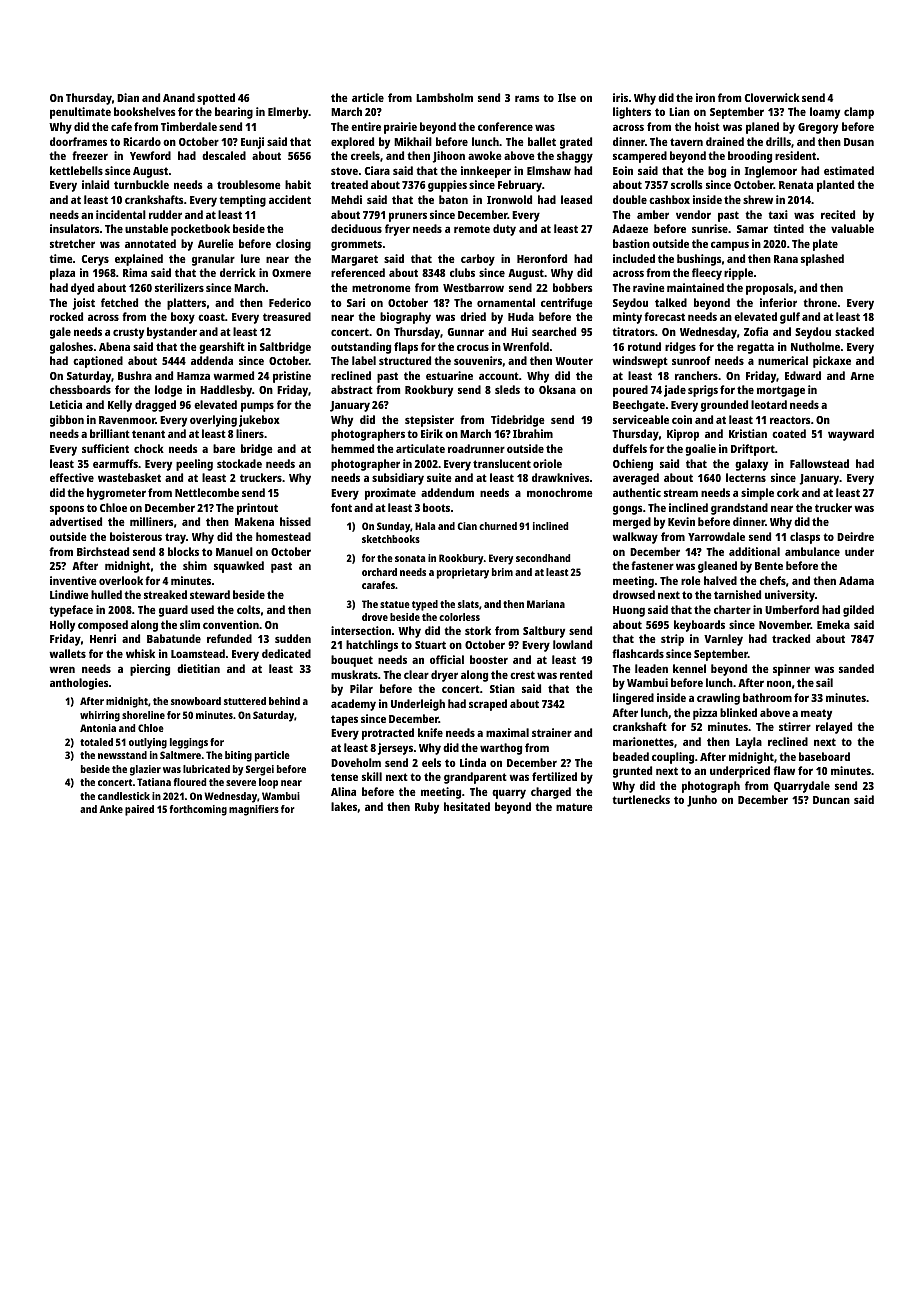  What do you see at coordinates (522, 675) in the screenshot?
I see `crest` at bounding box center [522, 675].
